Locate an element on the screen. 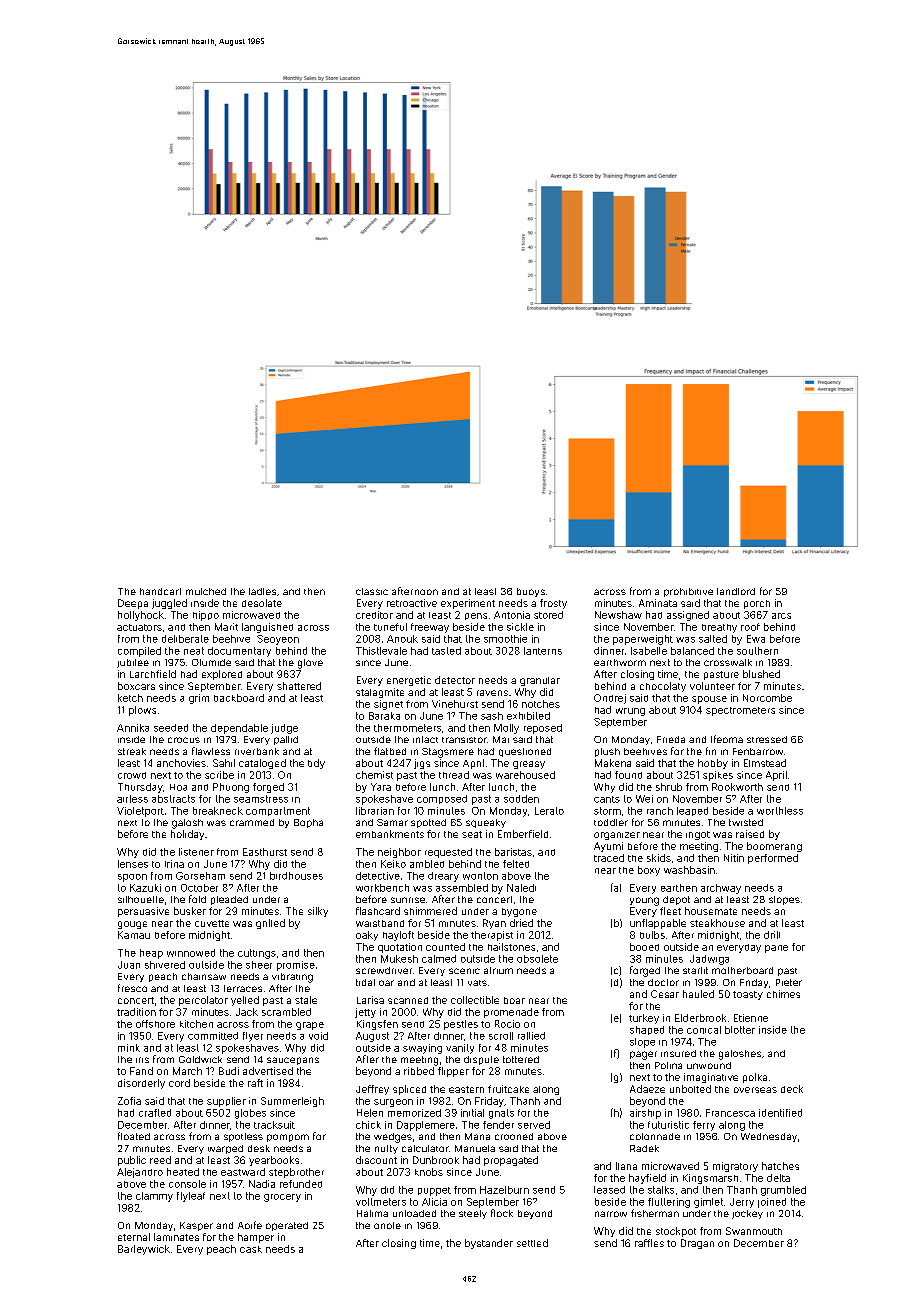 This screenshot has width=924, height=1308. flatbed is located at coordinates (390, 751).
